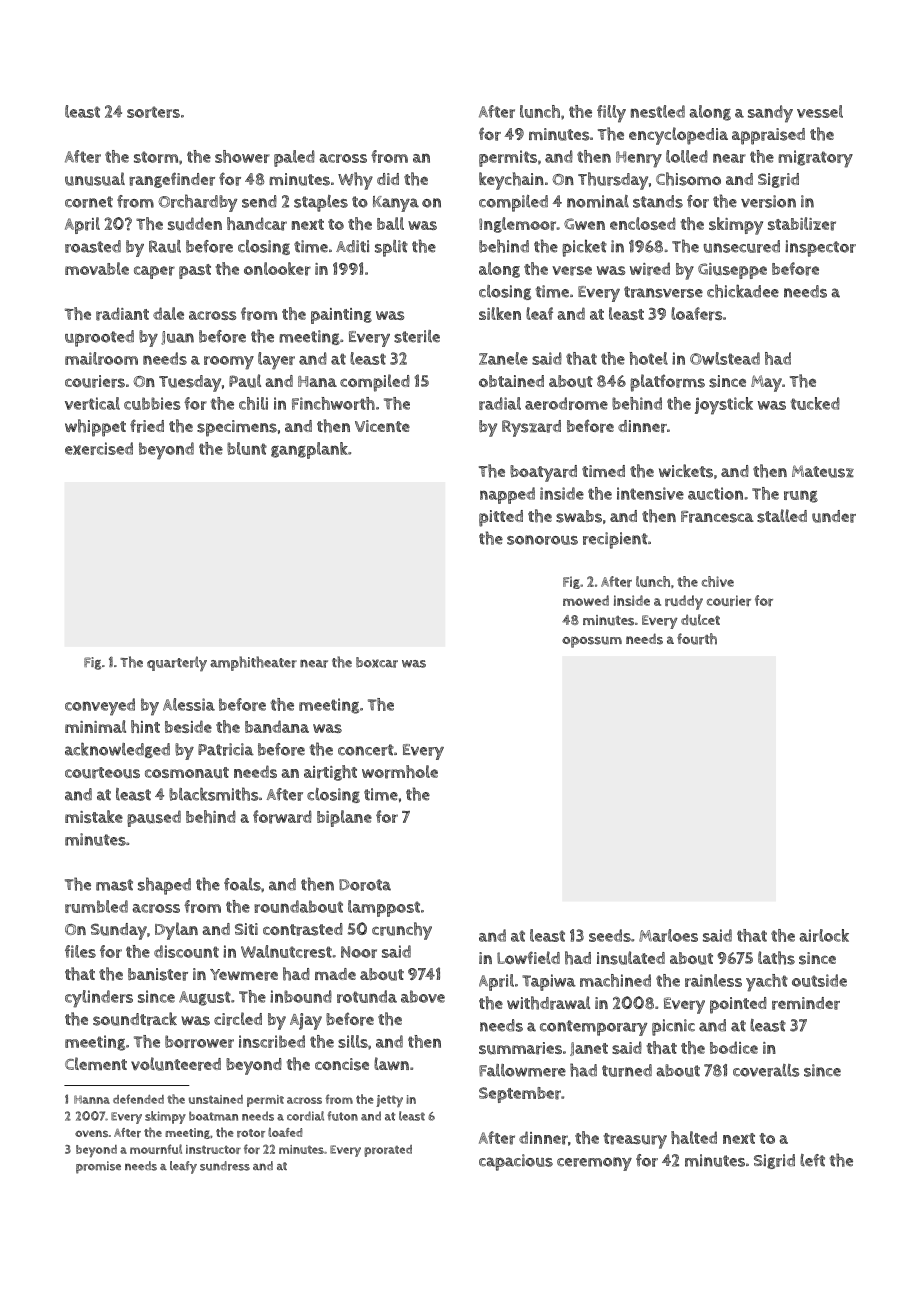 The height and width of the screenshot is (1314, 924). What do you see at coordinates (402, 931) in the screenshot?
I see `crunchy` at bounding box center [402, 931].
